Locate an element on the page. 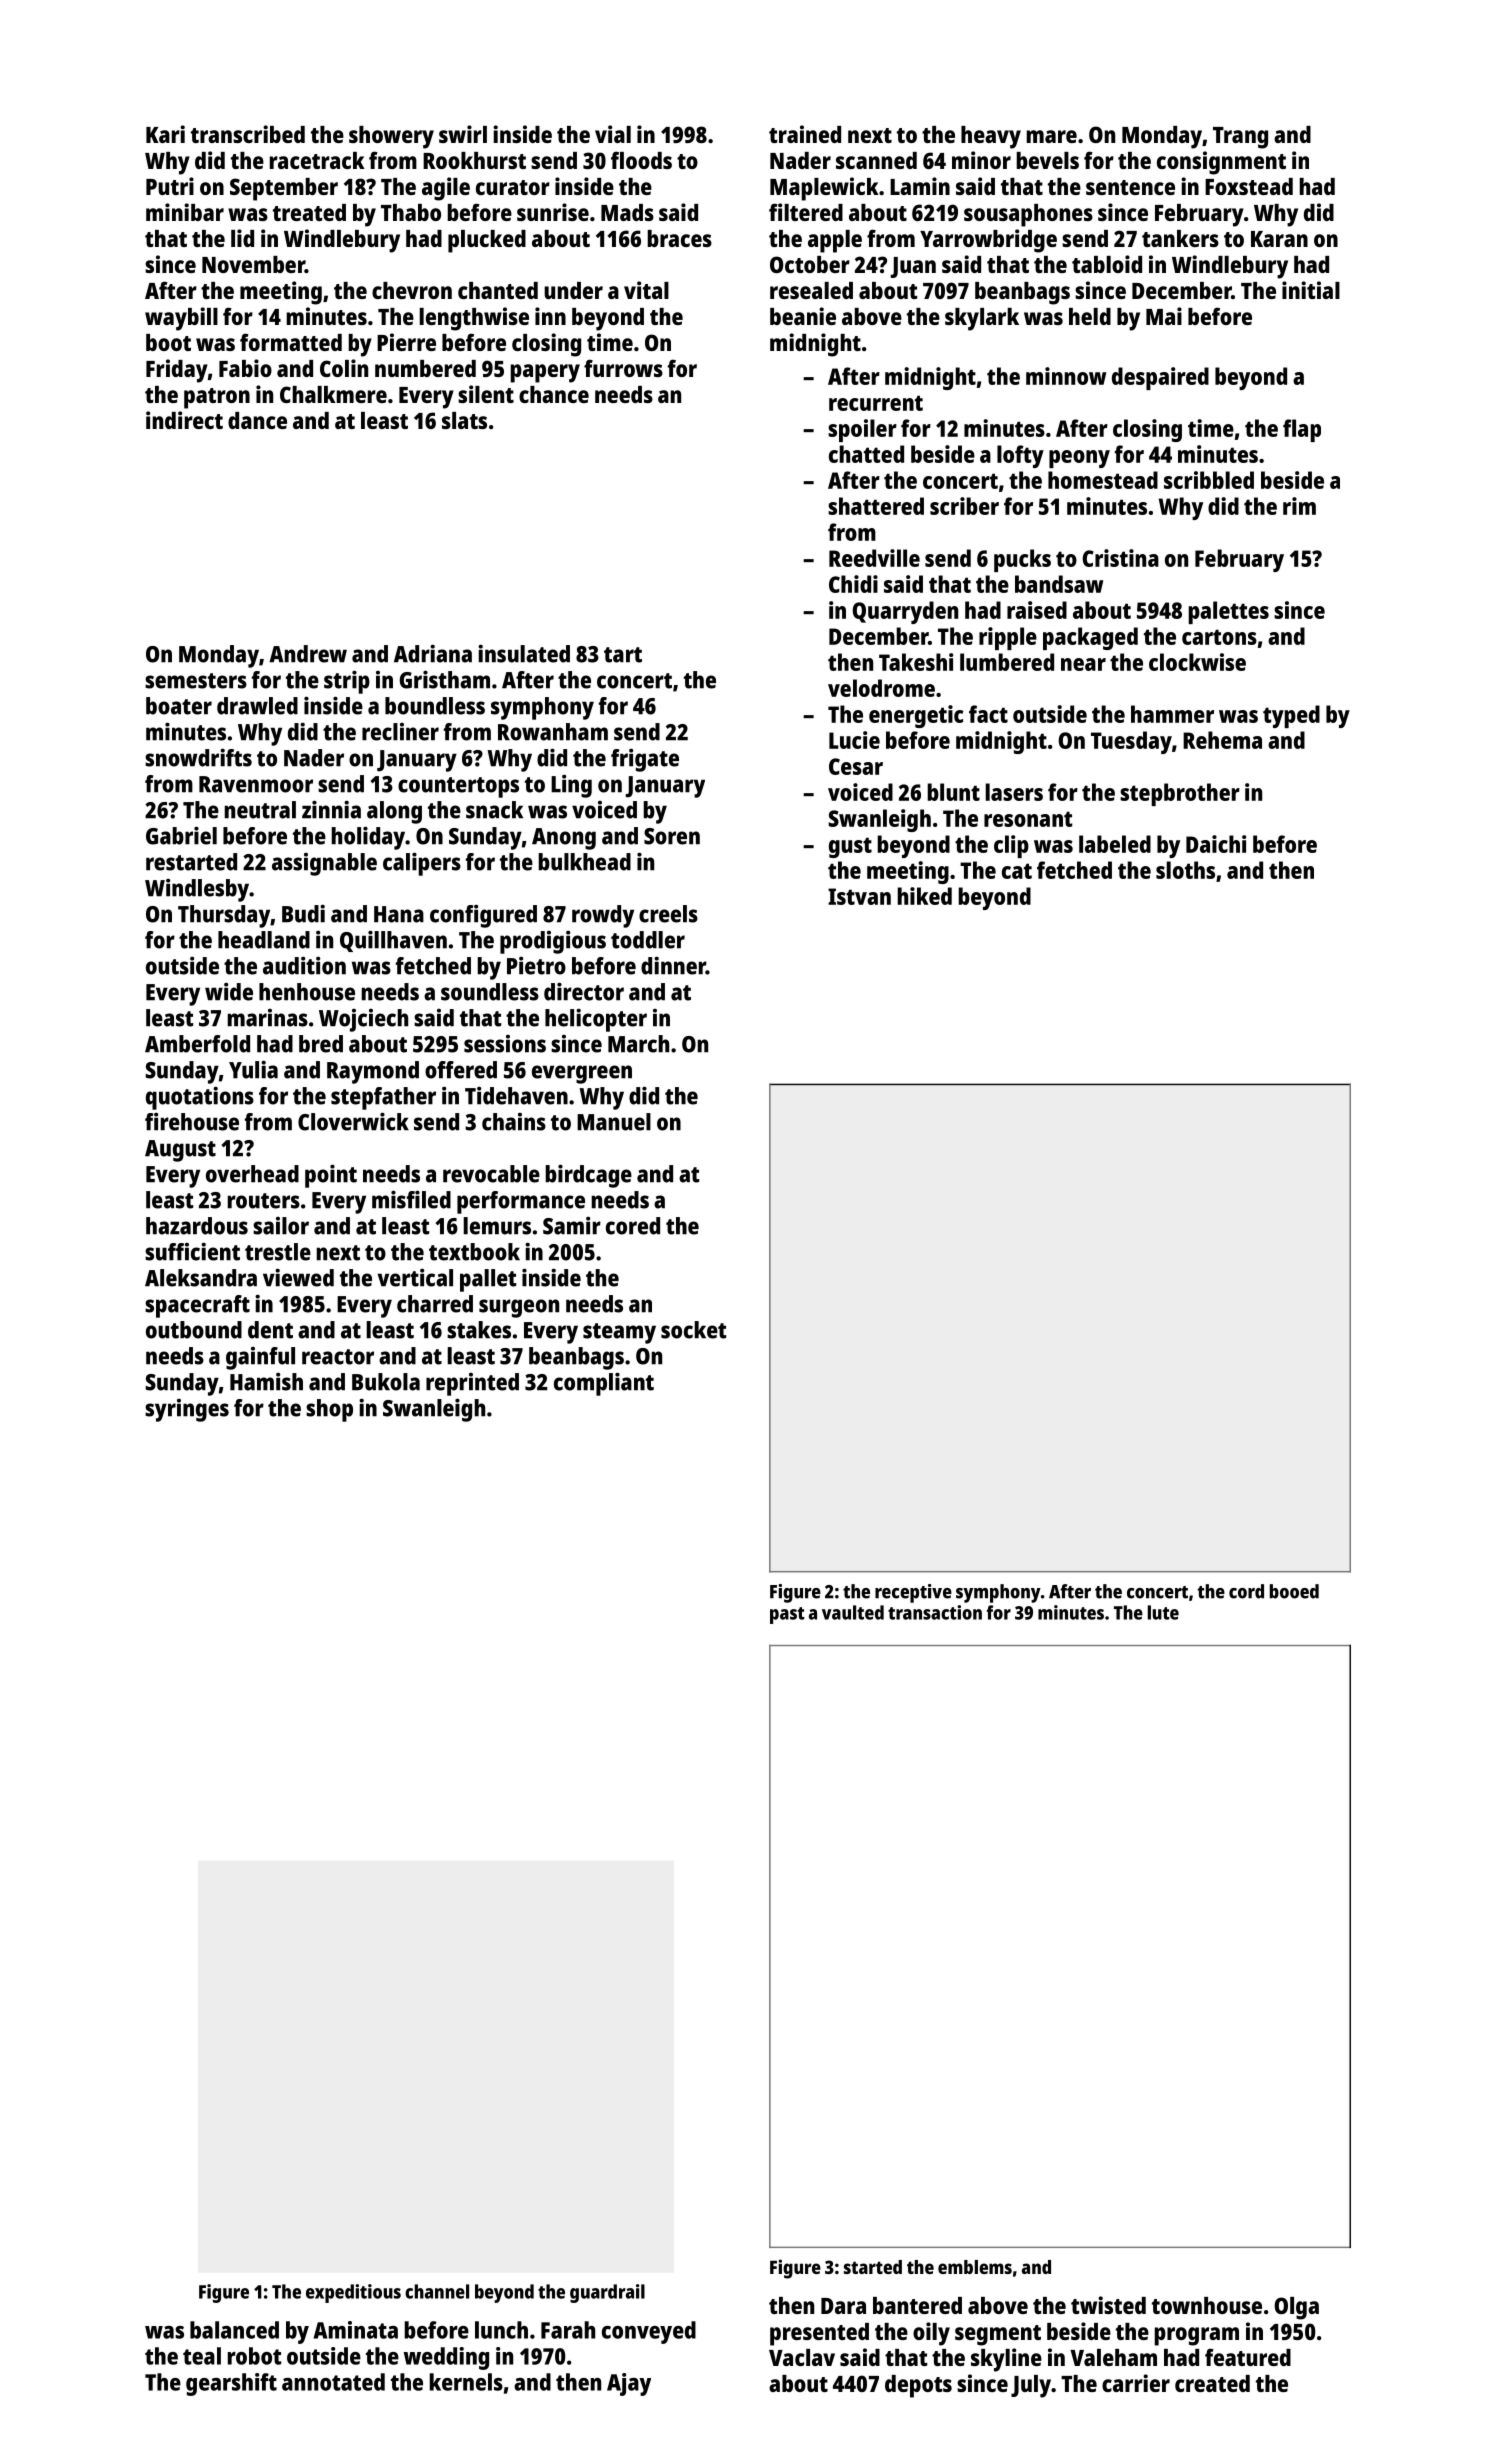  transcribed is located at coordinates (248, 134).
